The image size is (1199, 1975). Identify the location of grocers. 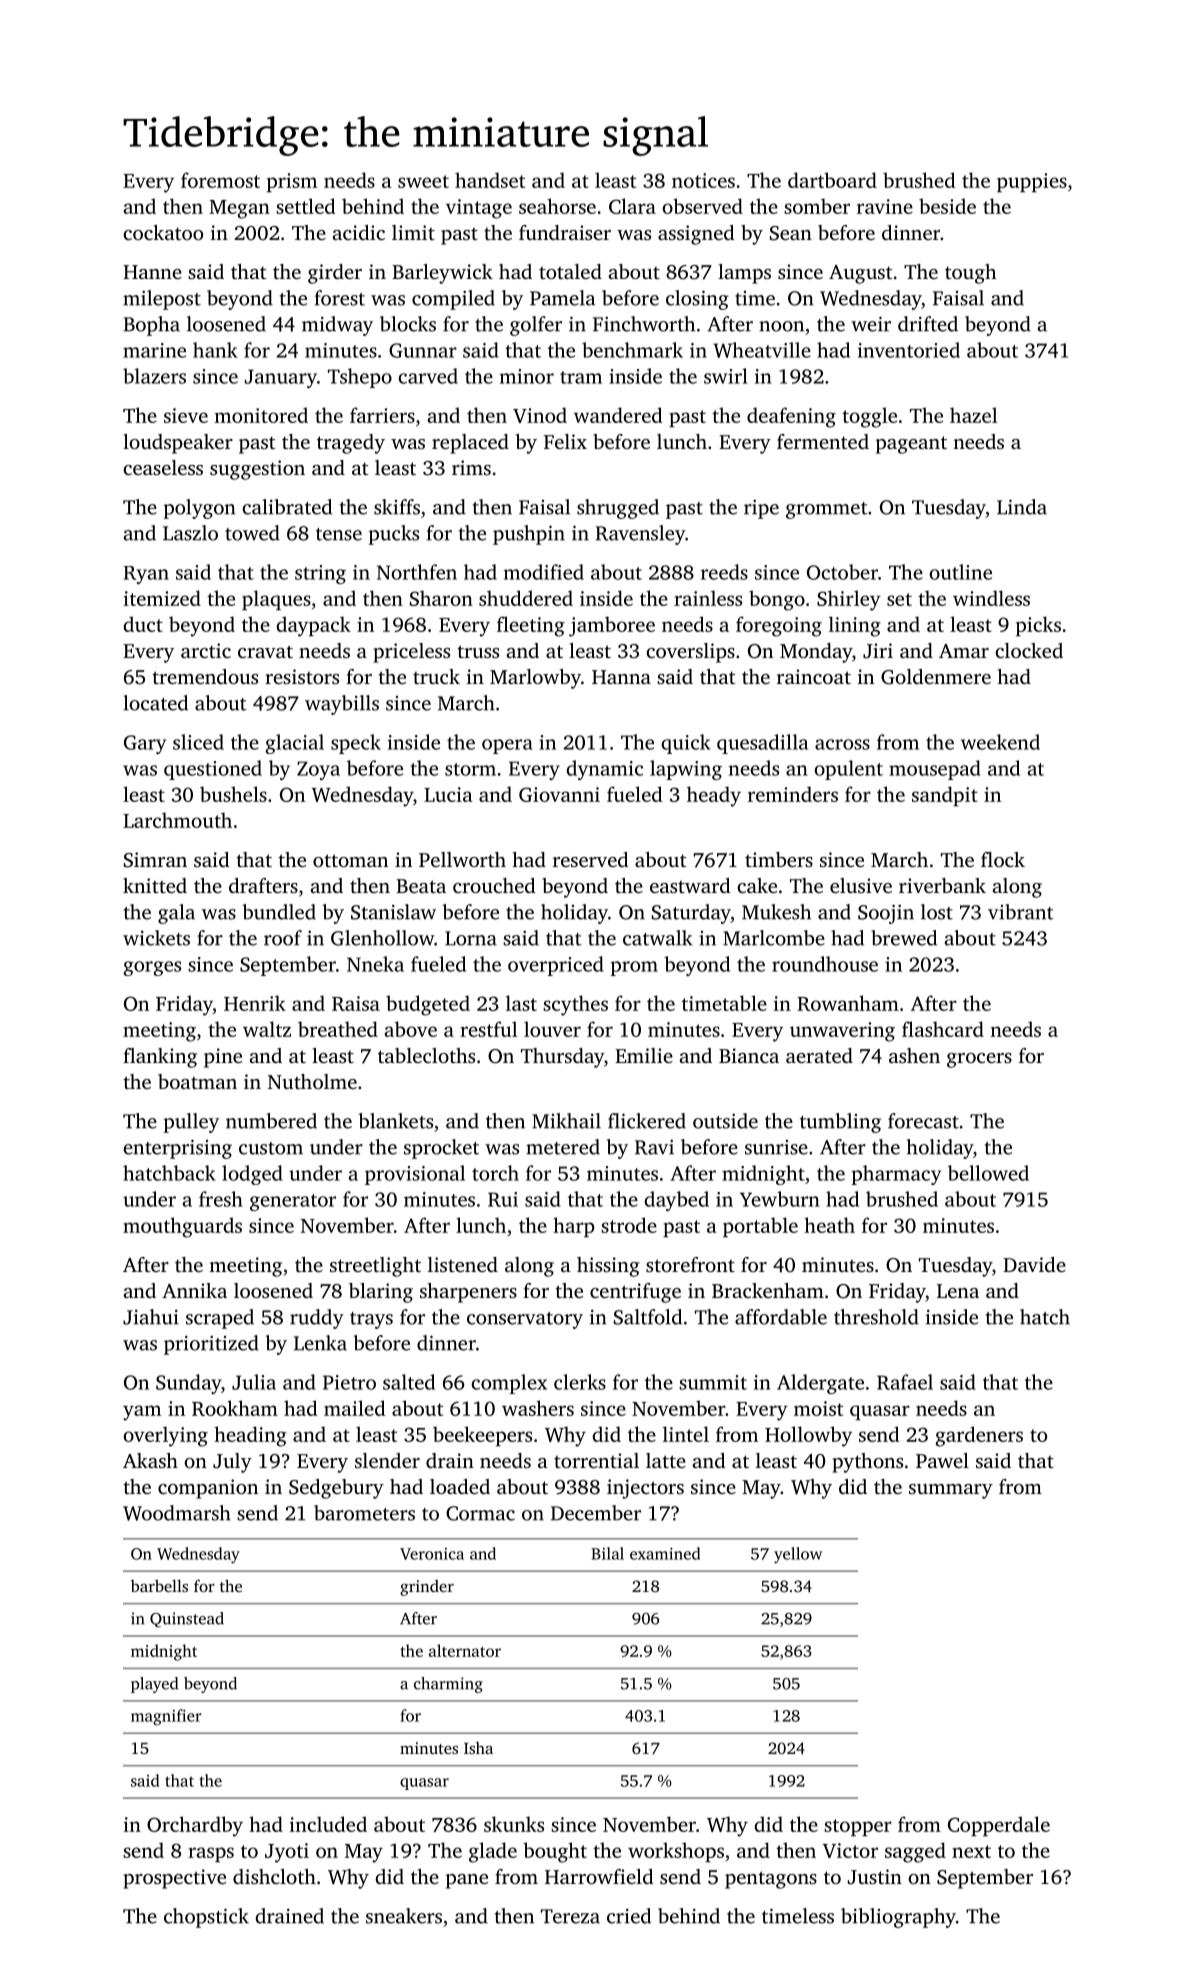
(979, 1060).
